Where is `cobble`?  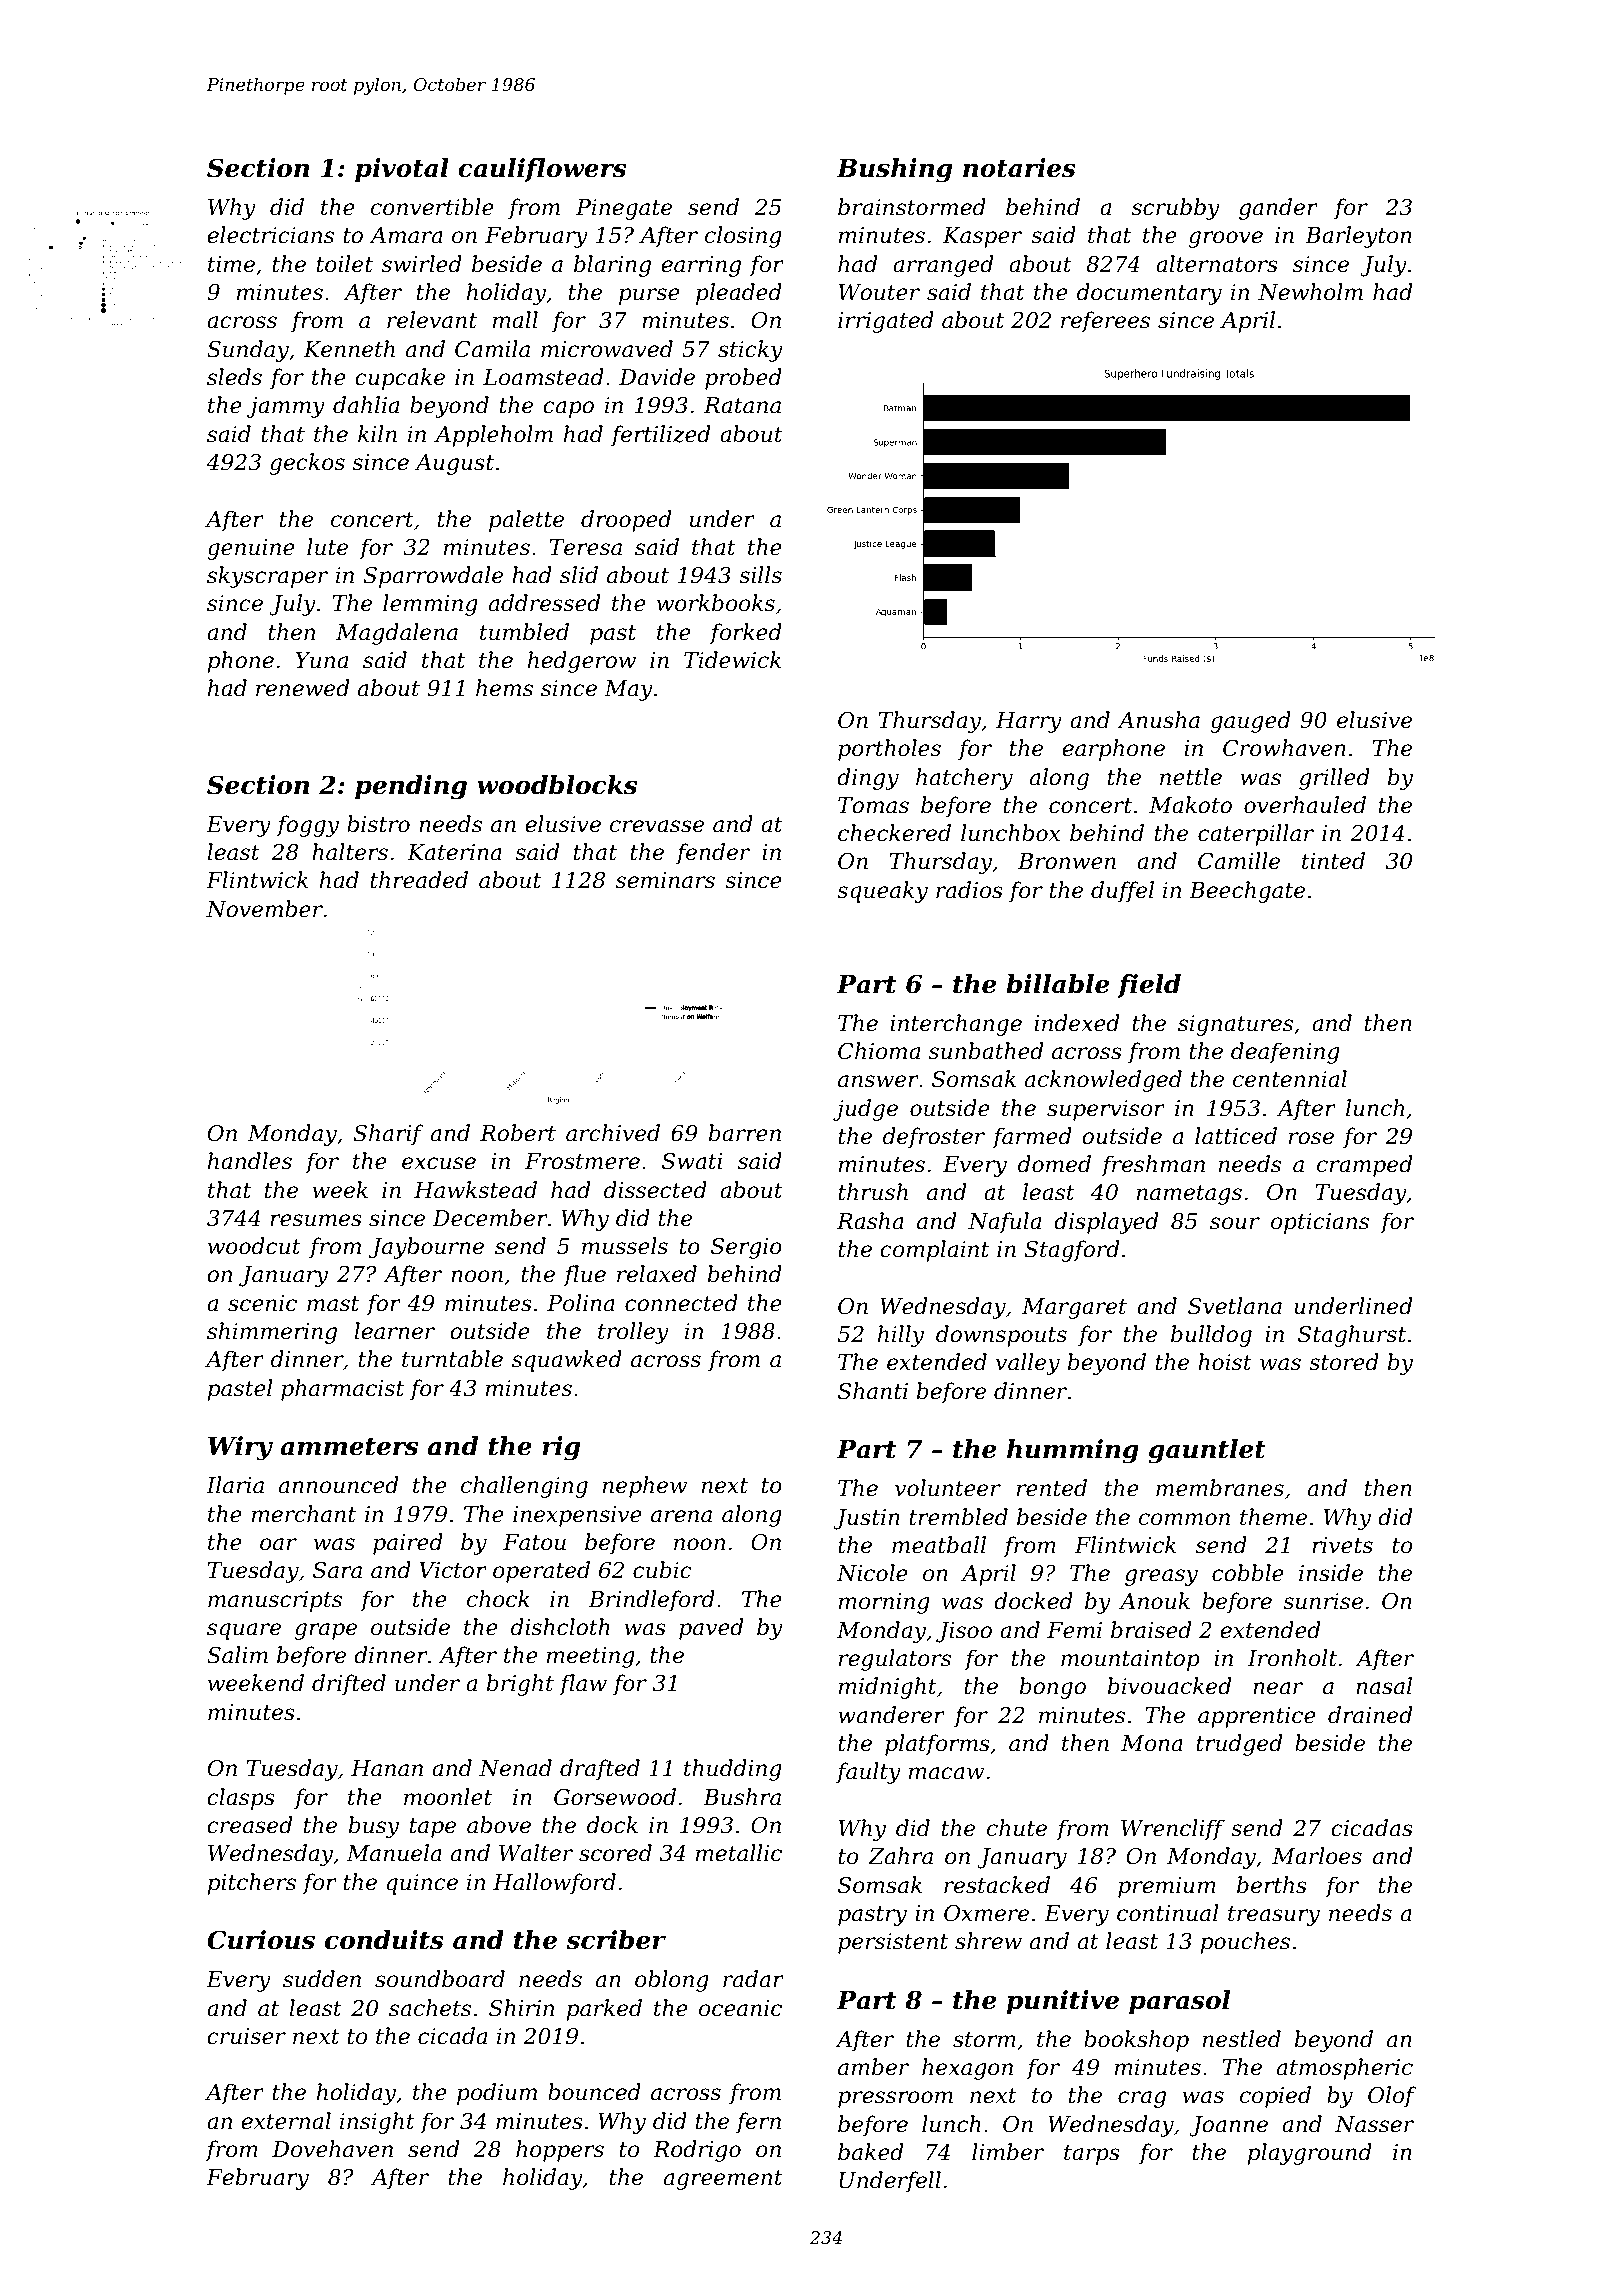 cobble is located at coordinates (1248, 1573).
